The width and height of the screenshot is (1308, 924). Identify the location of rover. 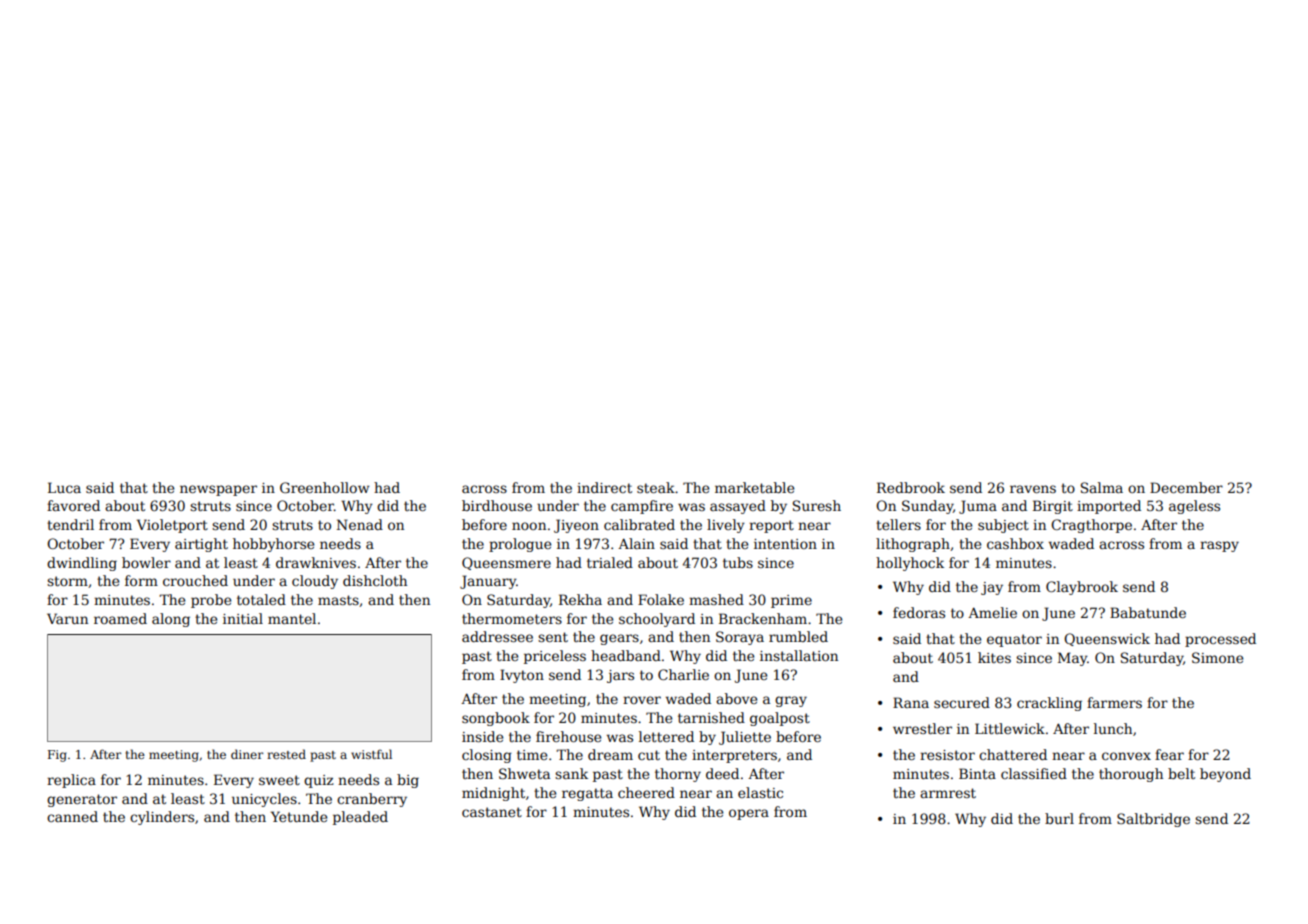
(642, 700).
